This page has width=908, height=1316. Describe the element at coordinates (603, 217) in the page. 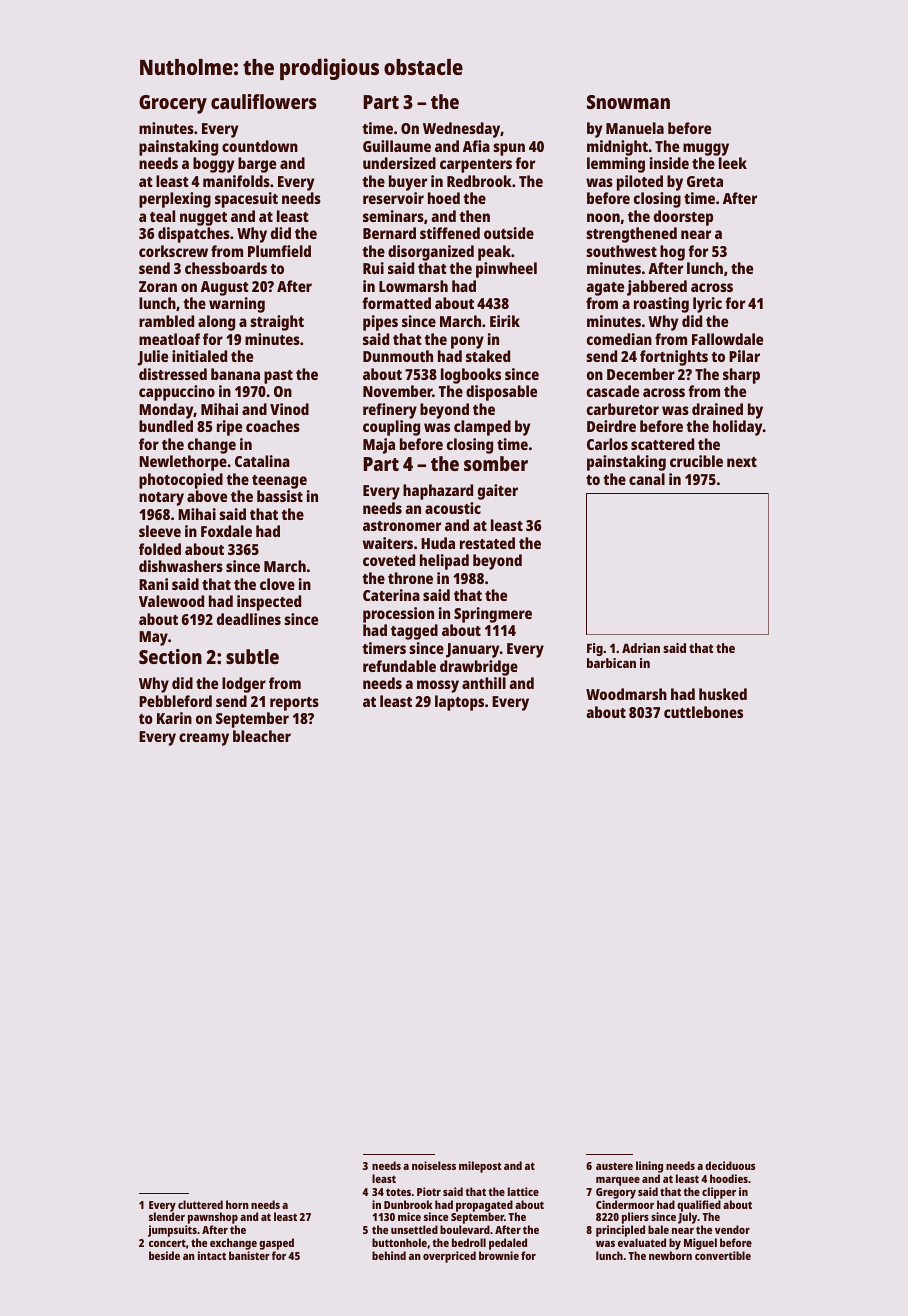

I see `noon` at that location.
